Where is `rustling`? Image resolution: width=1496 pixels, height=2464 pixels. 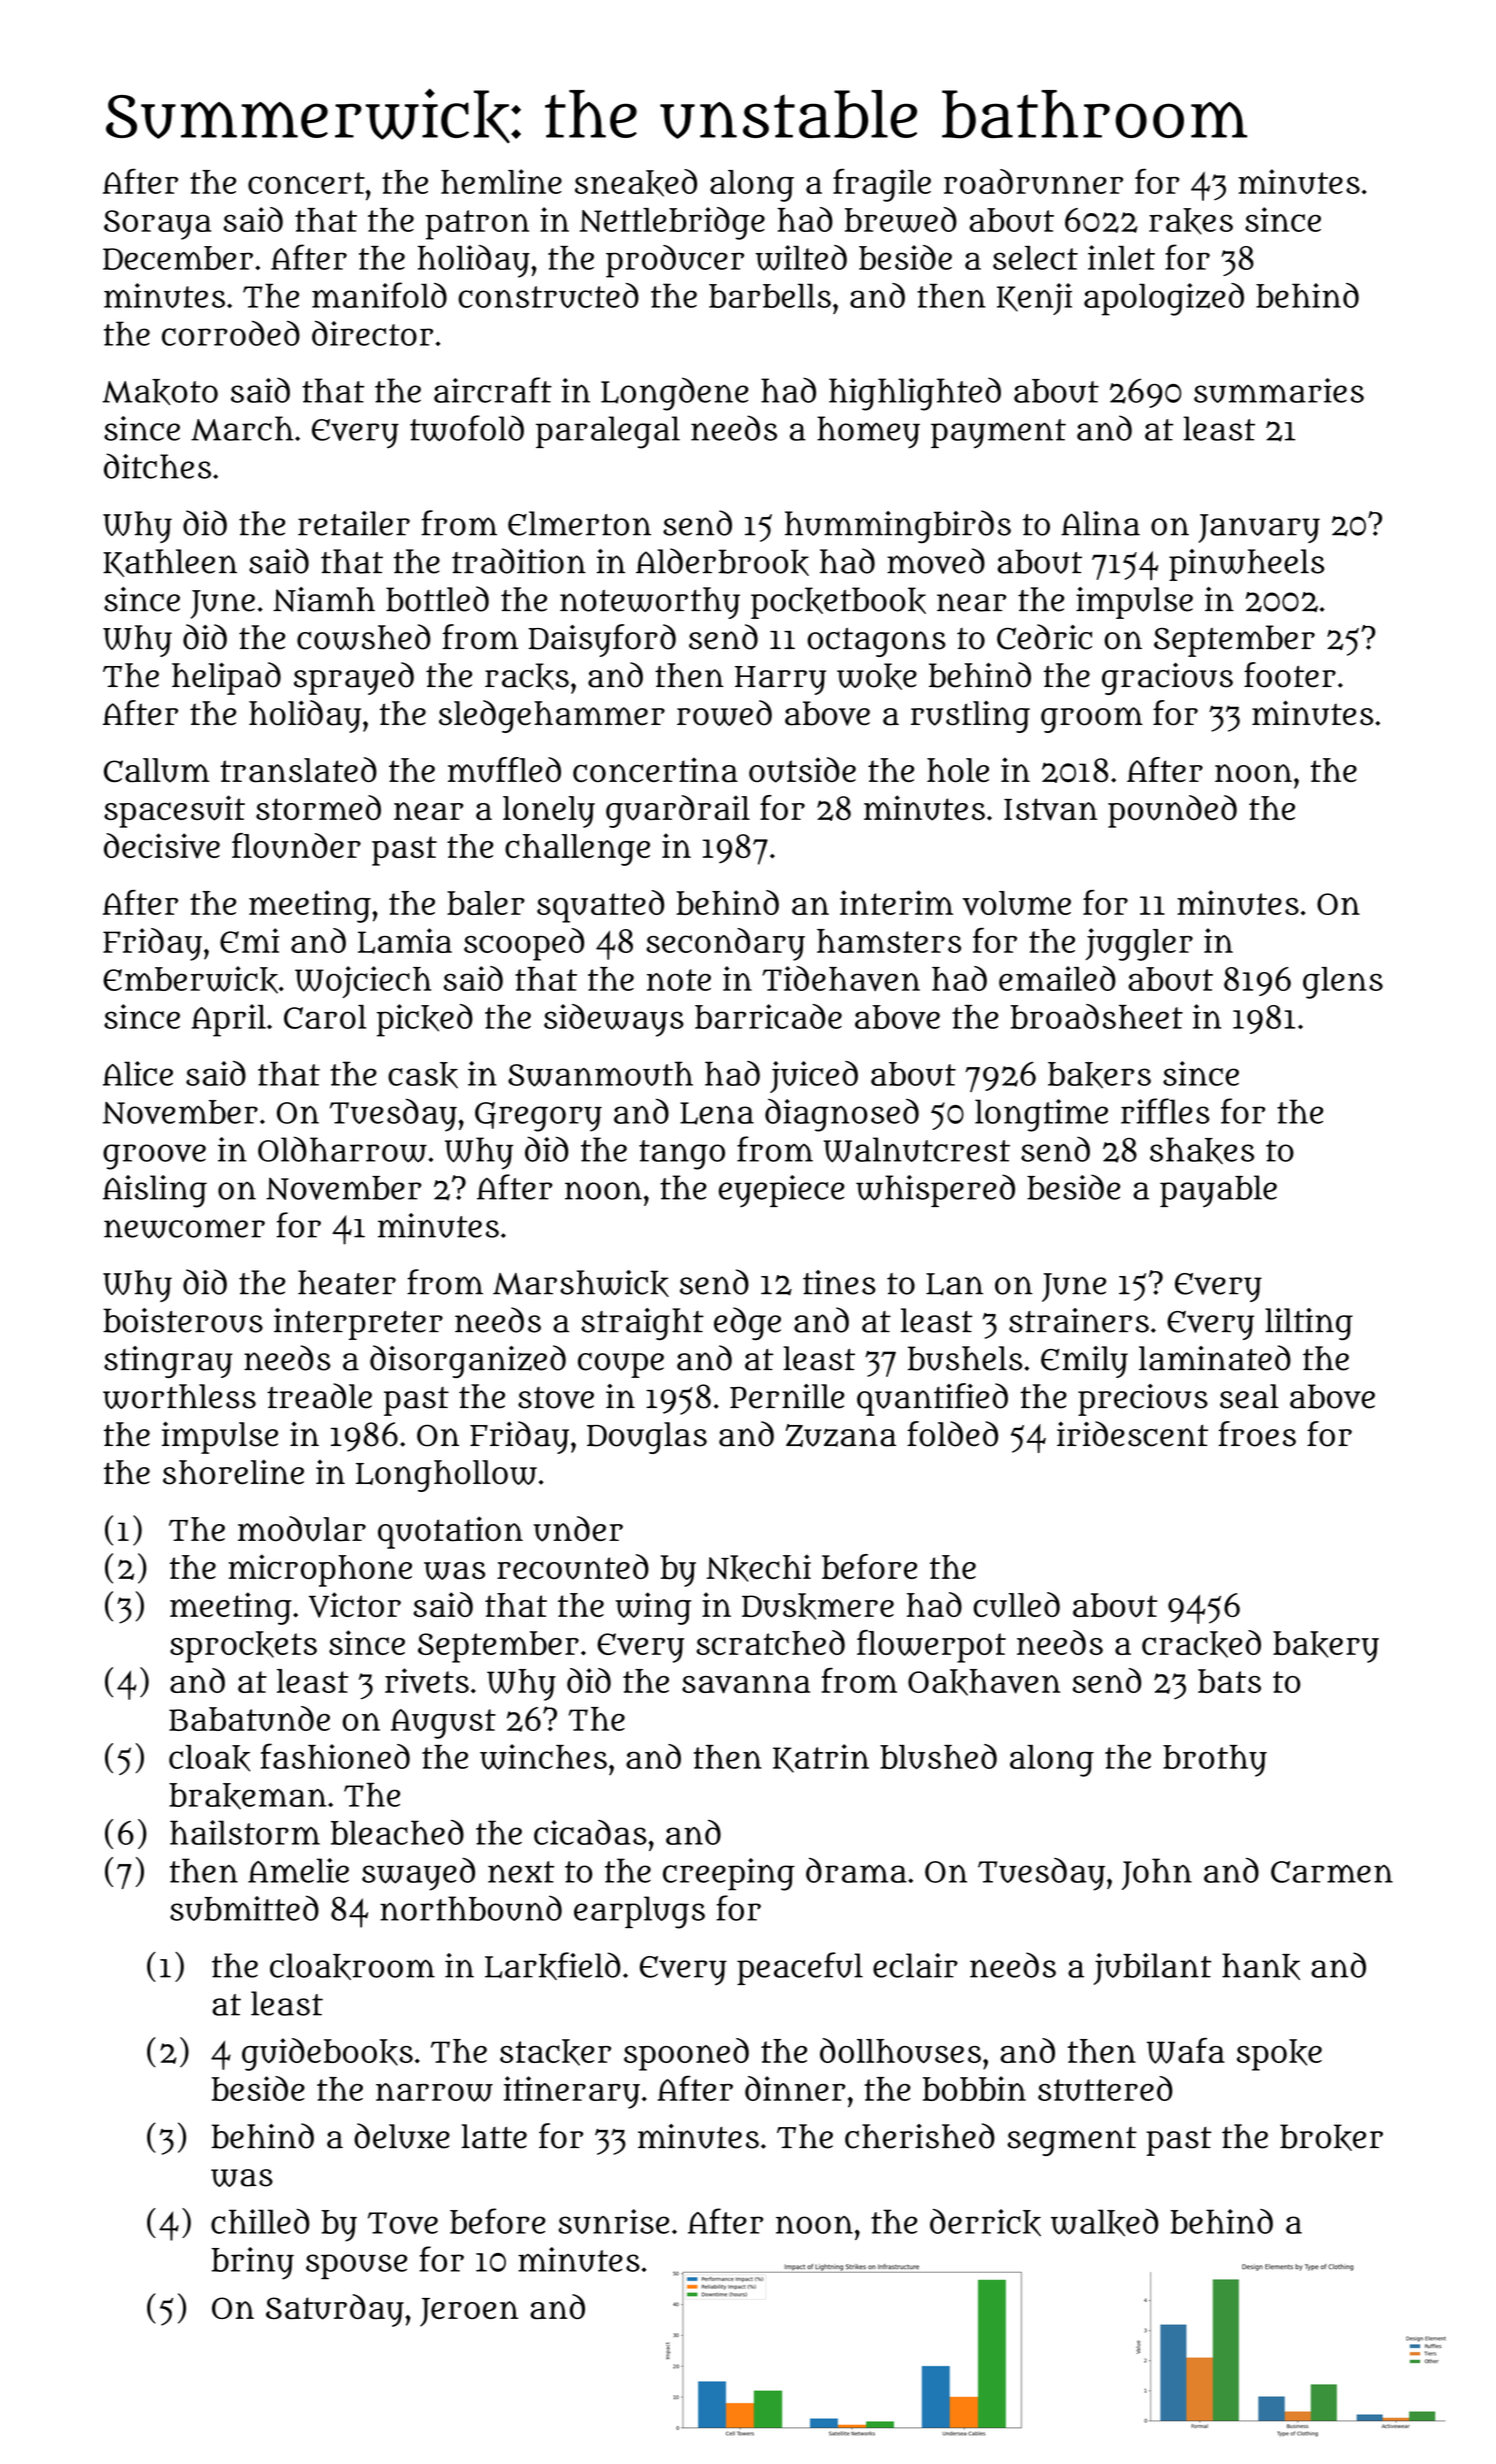
rustling is located at coordinates (970, 716).
